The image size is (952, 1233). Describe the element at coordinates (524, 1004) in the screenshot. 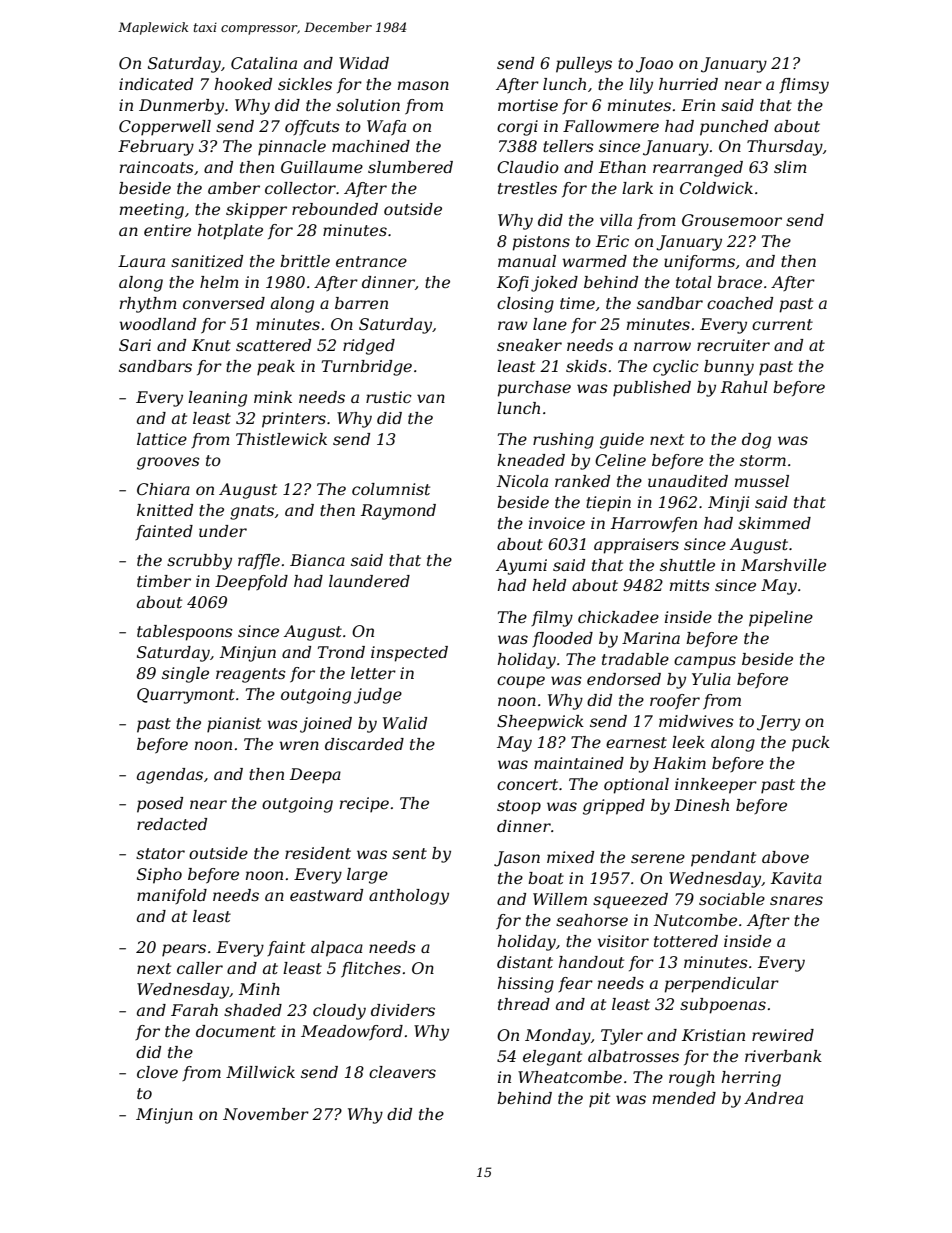

I see `thread` at that location.
